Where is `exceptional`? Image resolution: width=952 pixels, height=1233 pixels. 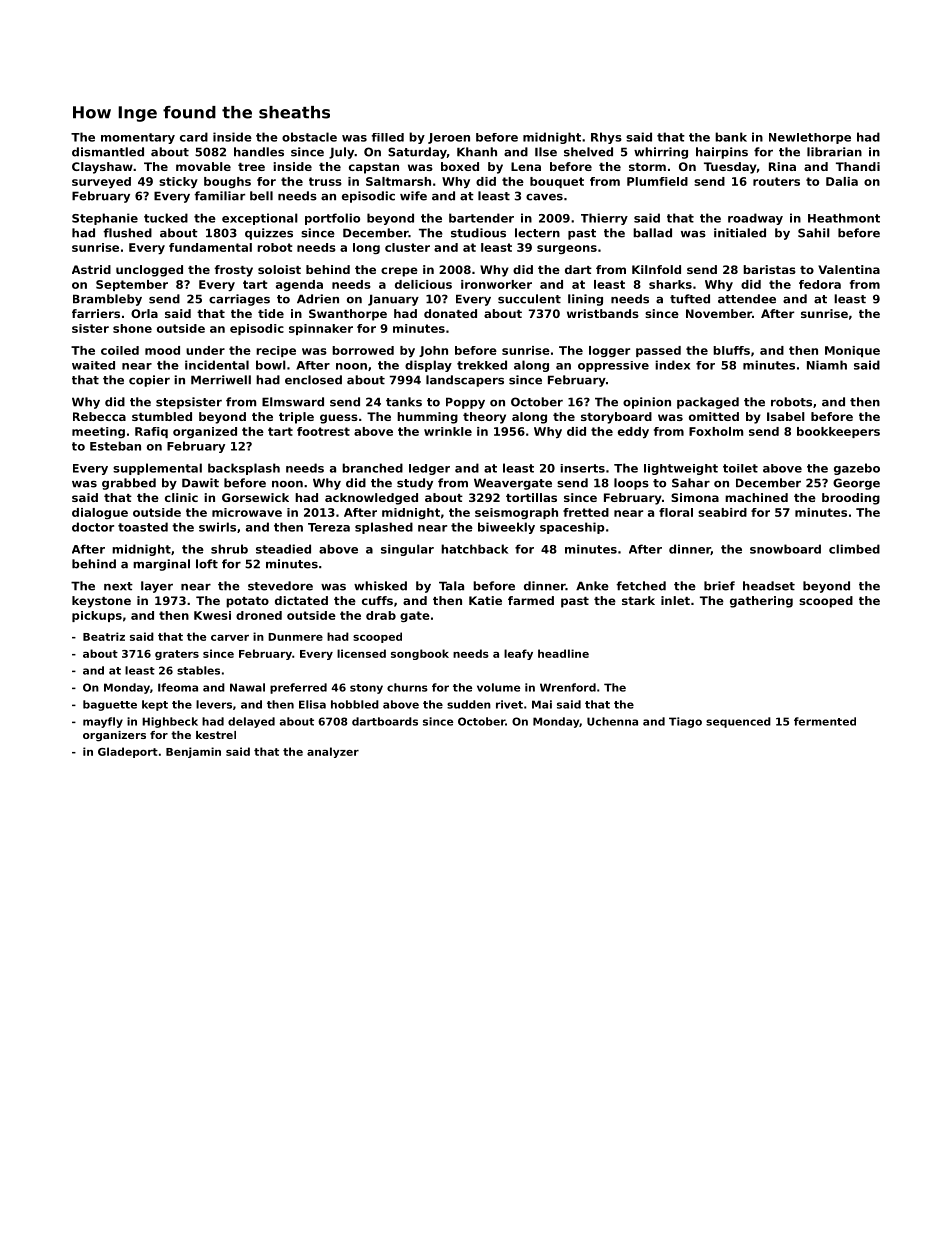 exceptional is located at coordinates (260, 219).
